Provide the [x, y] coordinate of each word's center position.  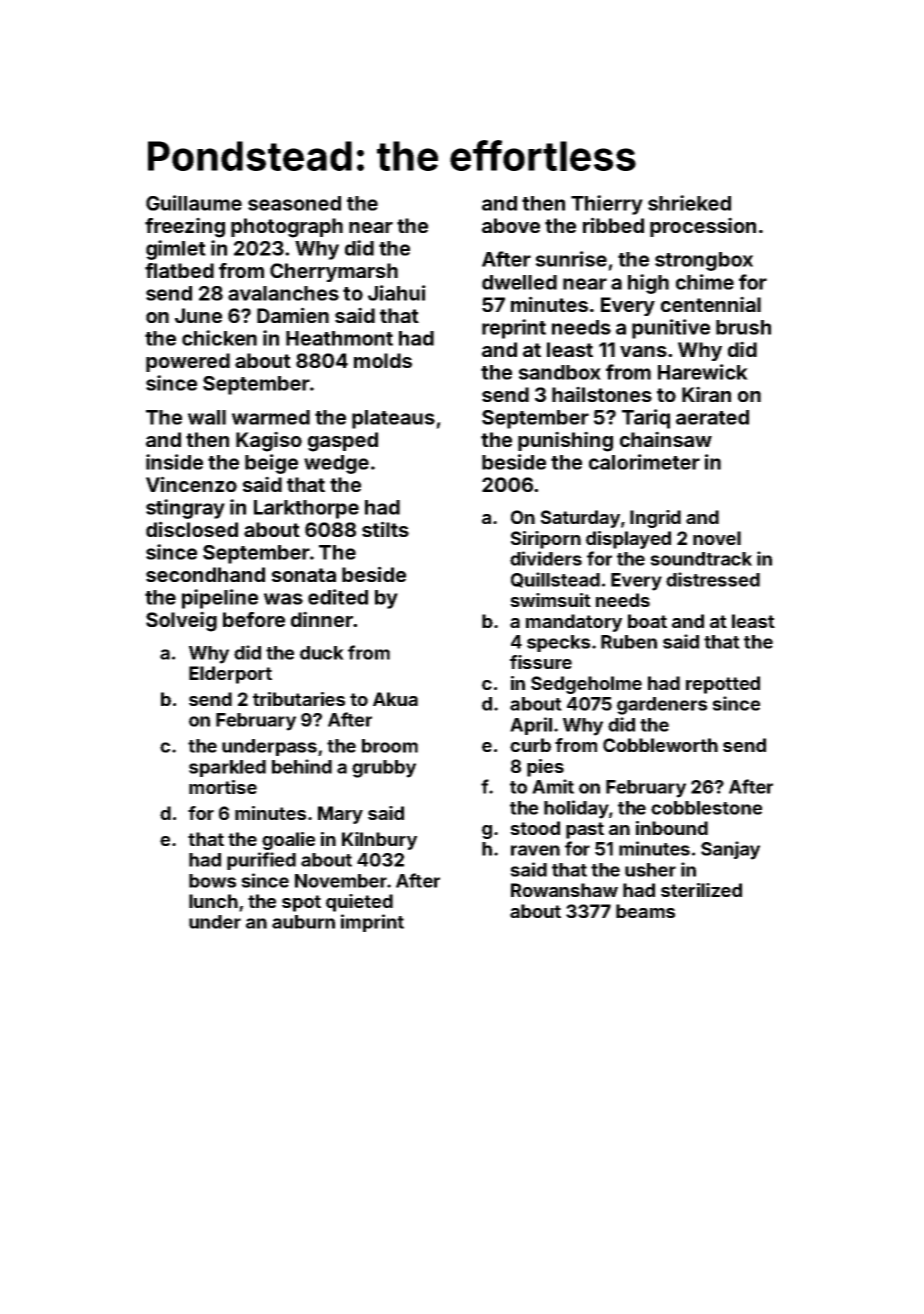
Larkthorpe [306, 509]
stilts [385, 529]
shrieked [689, 203]
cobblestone [706, 808]
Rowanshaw [564, 890]
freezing [185, 227]
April [531, 726]
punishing [565, 441]
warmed [271, 417]
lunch [213, 901]
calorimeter [644, 462]
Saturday [580, 519]
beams [645, 911]
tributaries [299, 699]
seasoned [294, 203]
